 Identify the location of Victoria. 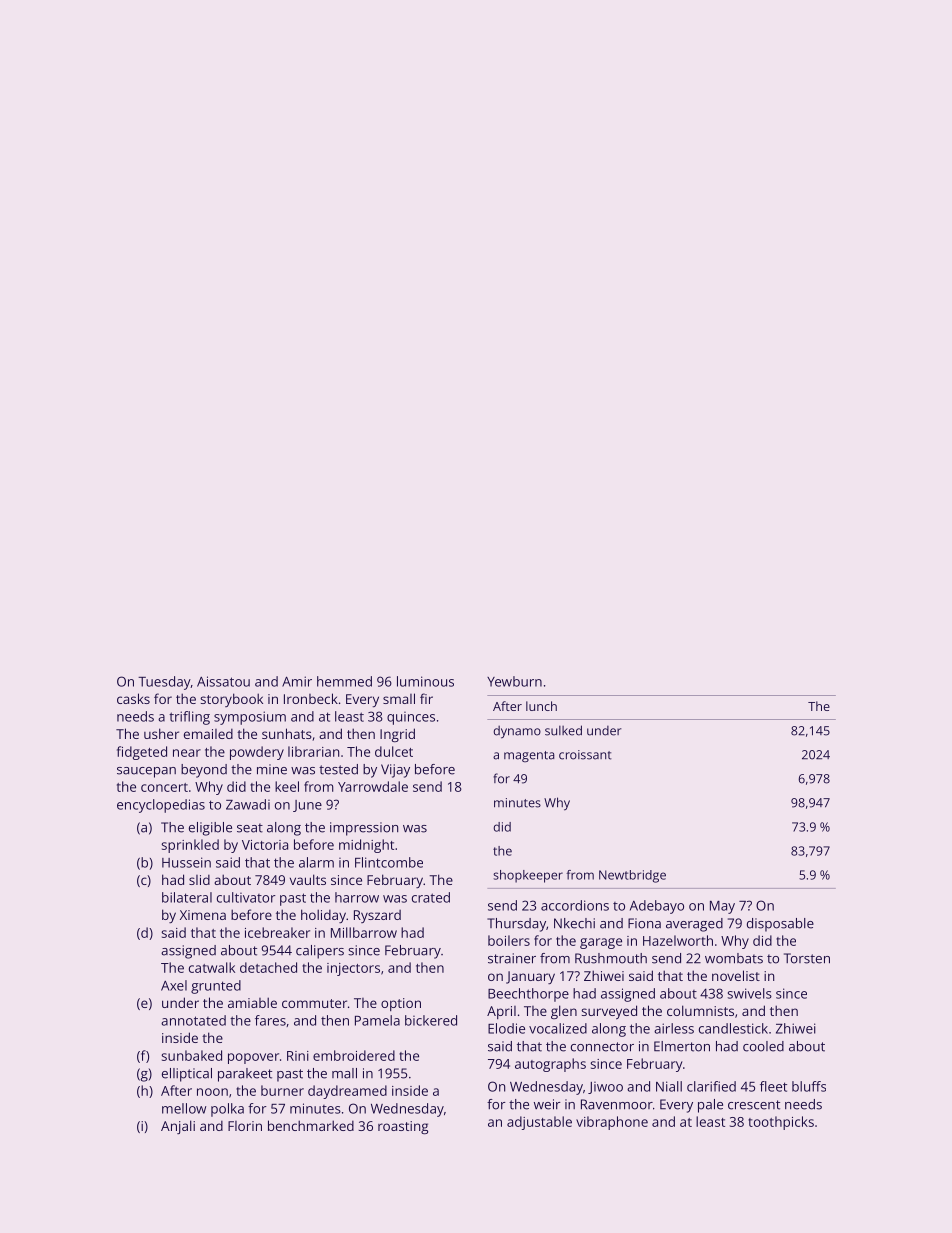
(265, 845).
